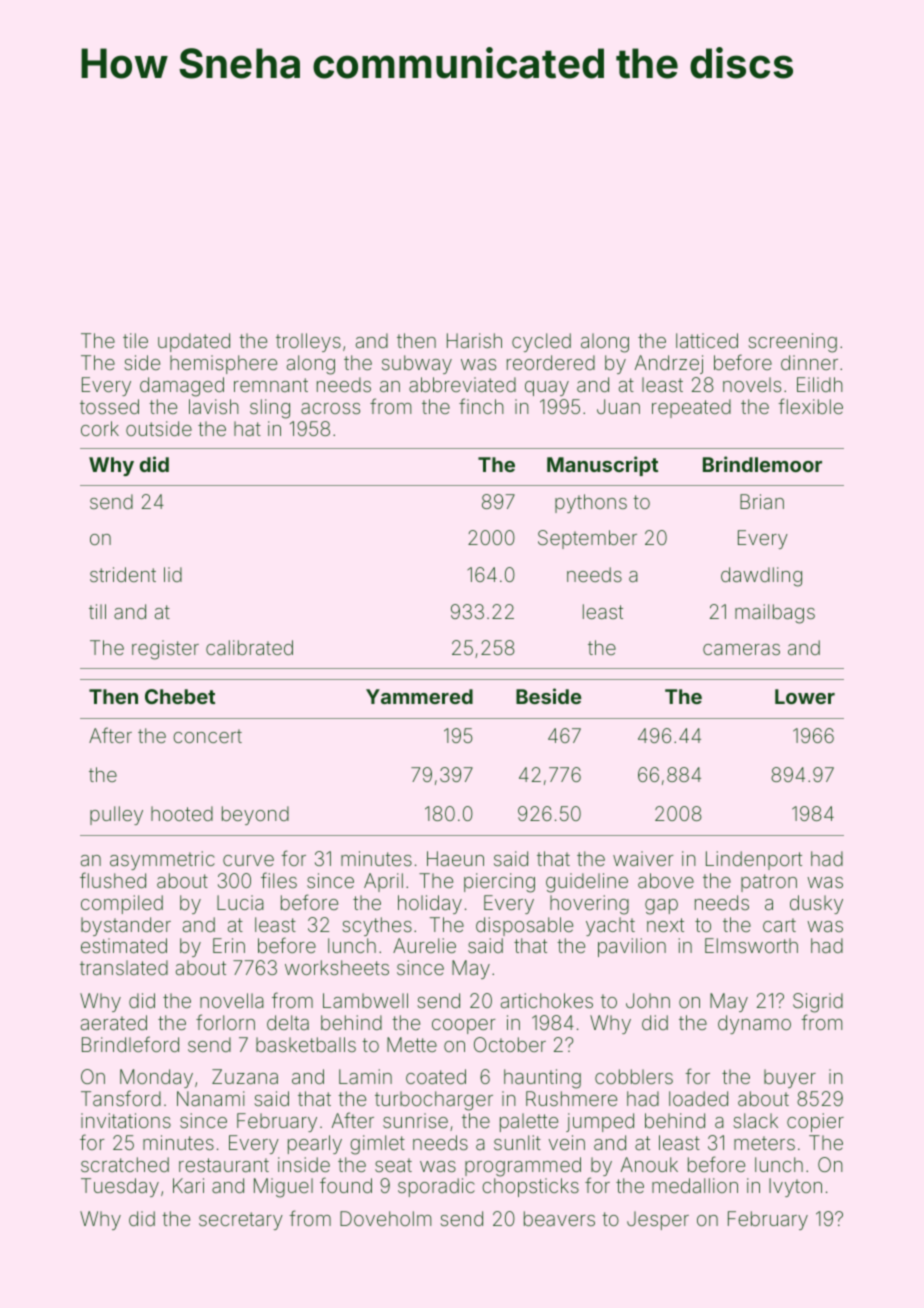 This screenshot has width=924, height=1308. Describe the element at coordinates (109, 406) in the screenshot. I see `tossed` at that location.
